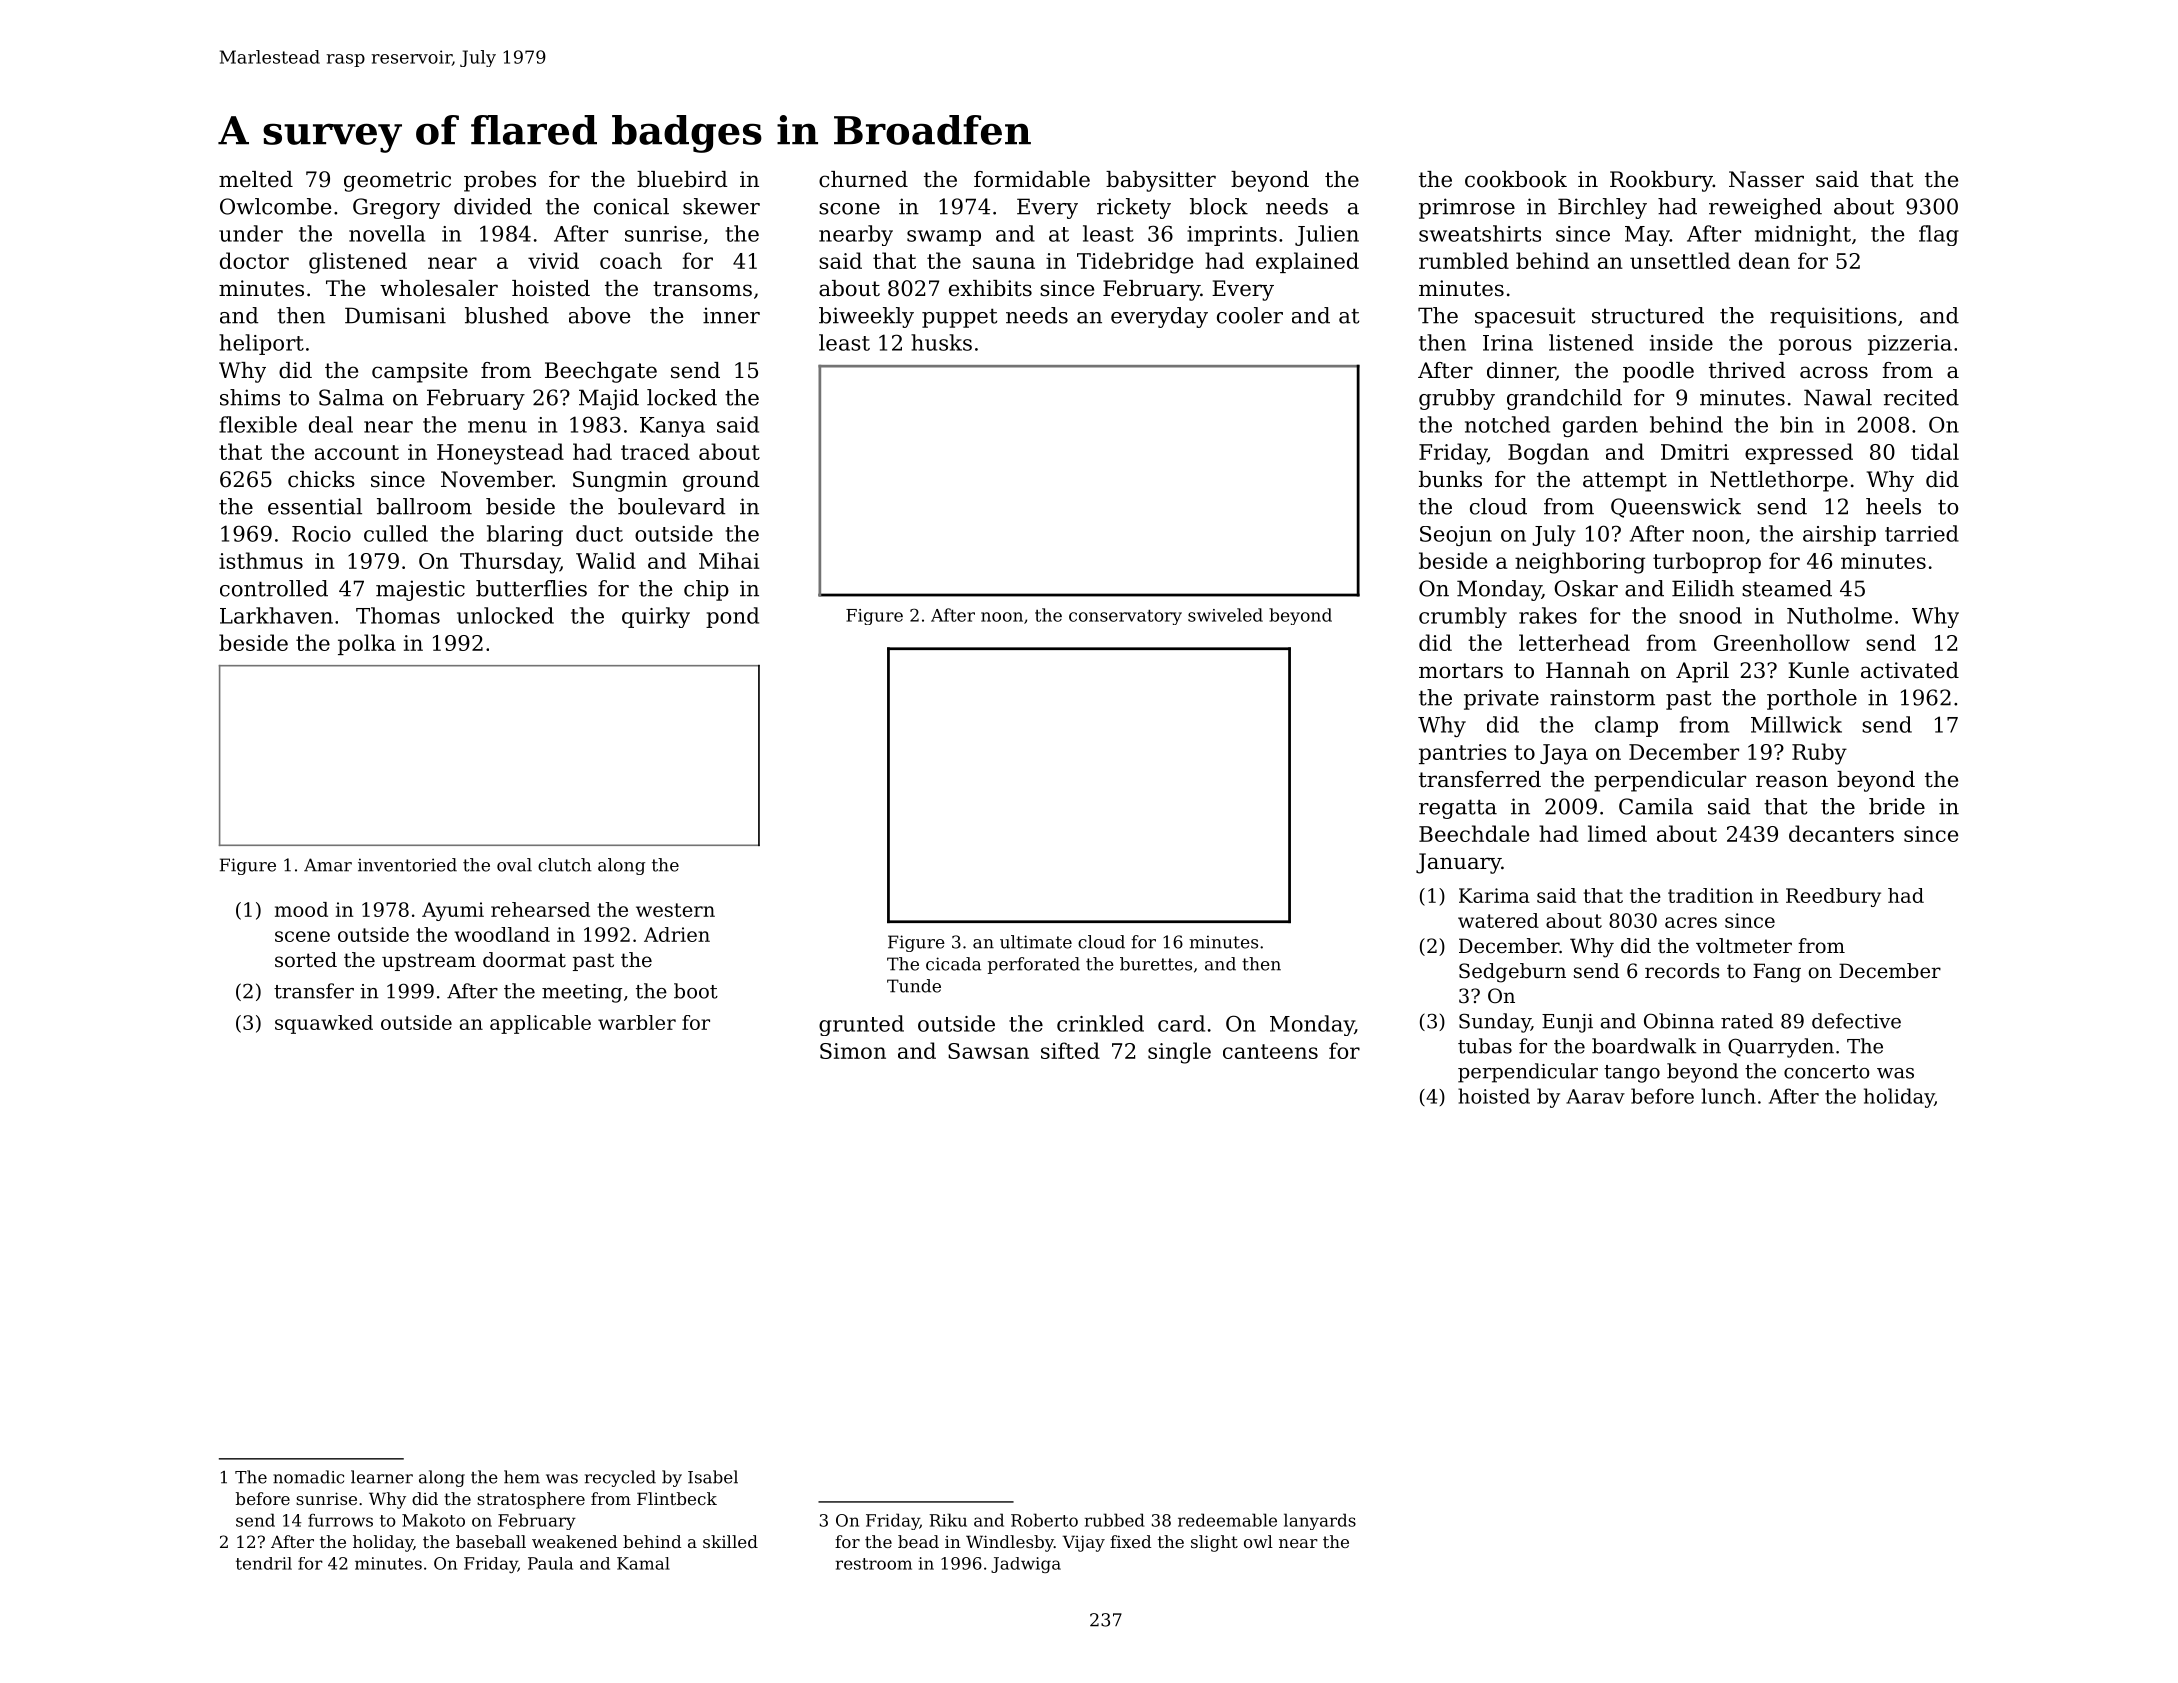 The width and height of the document is (2178, 1683). What do you see at coordinates (328, 865) in the document?
I see `Amar` at bounding box center [328, 865].
